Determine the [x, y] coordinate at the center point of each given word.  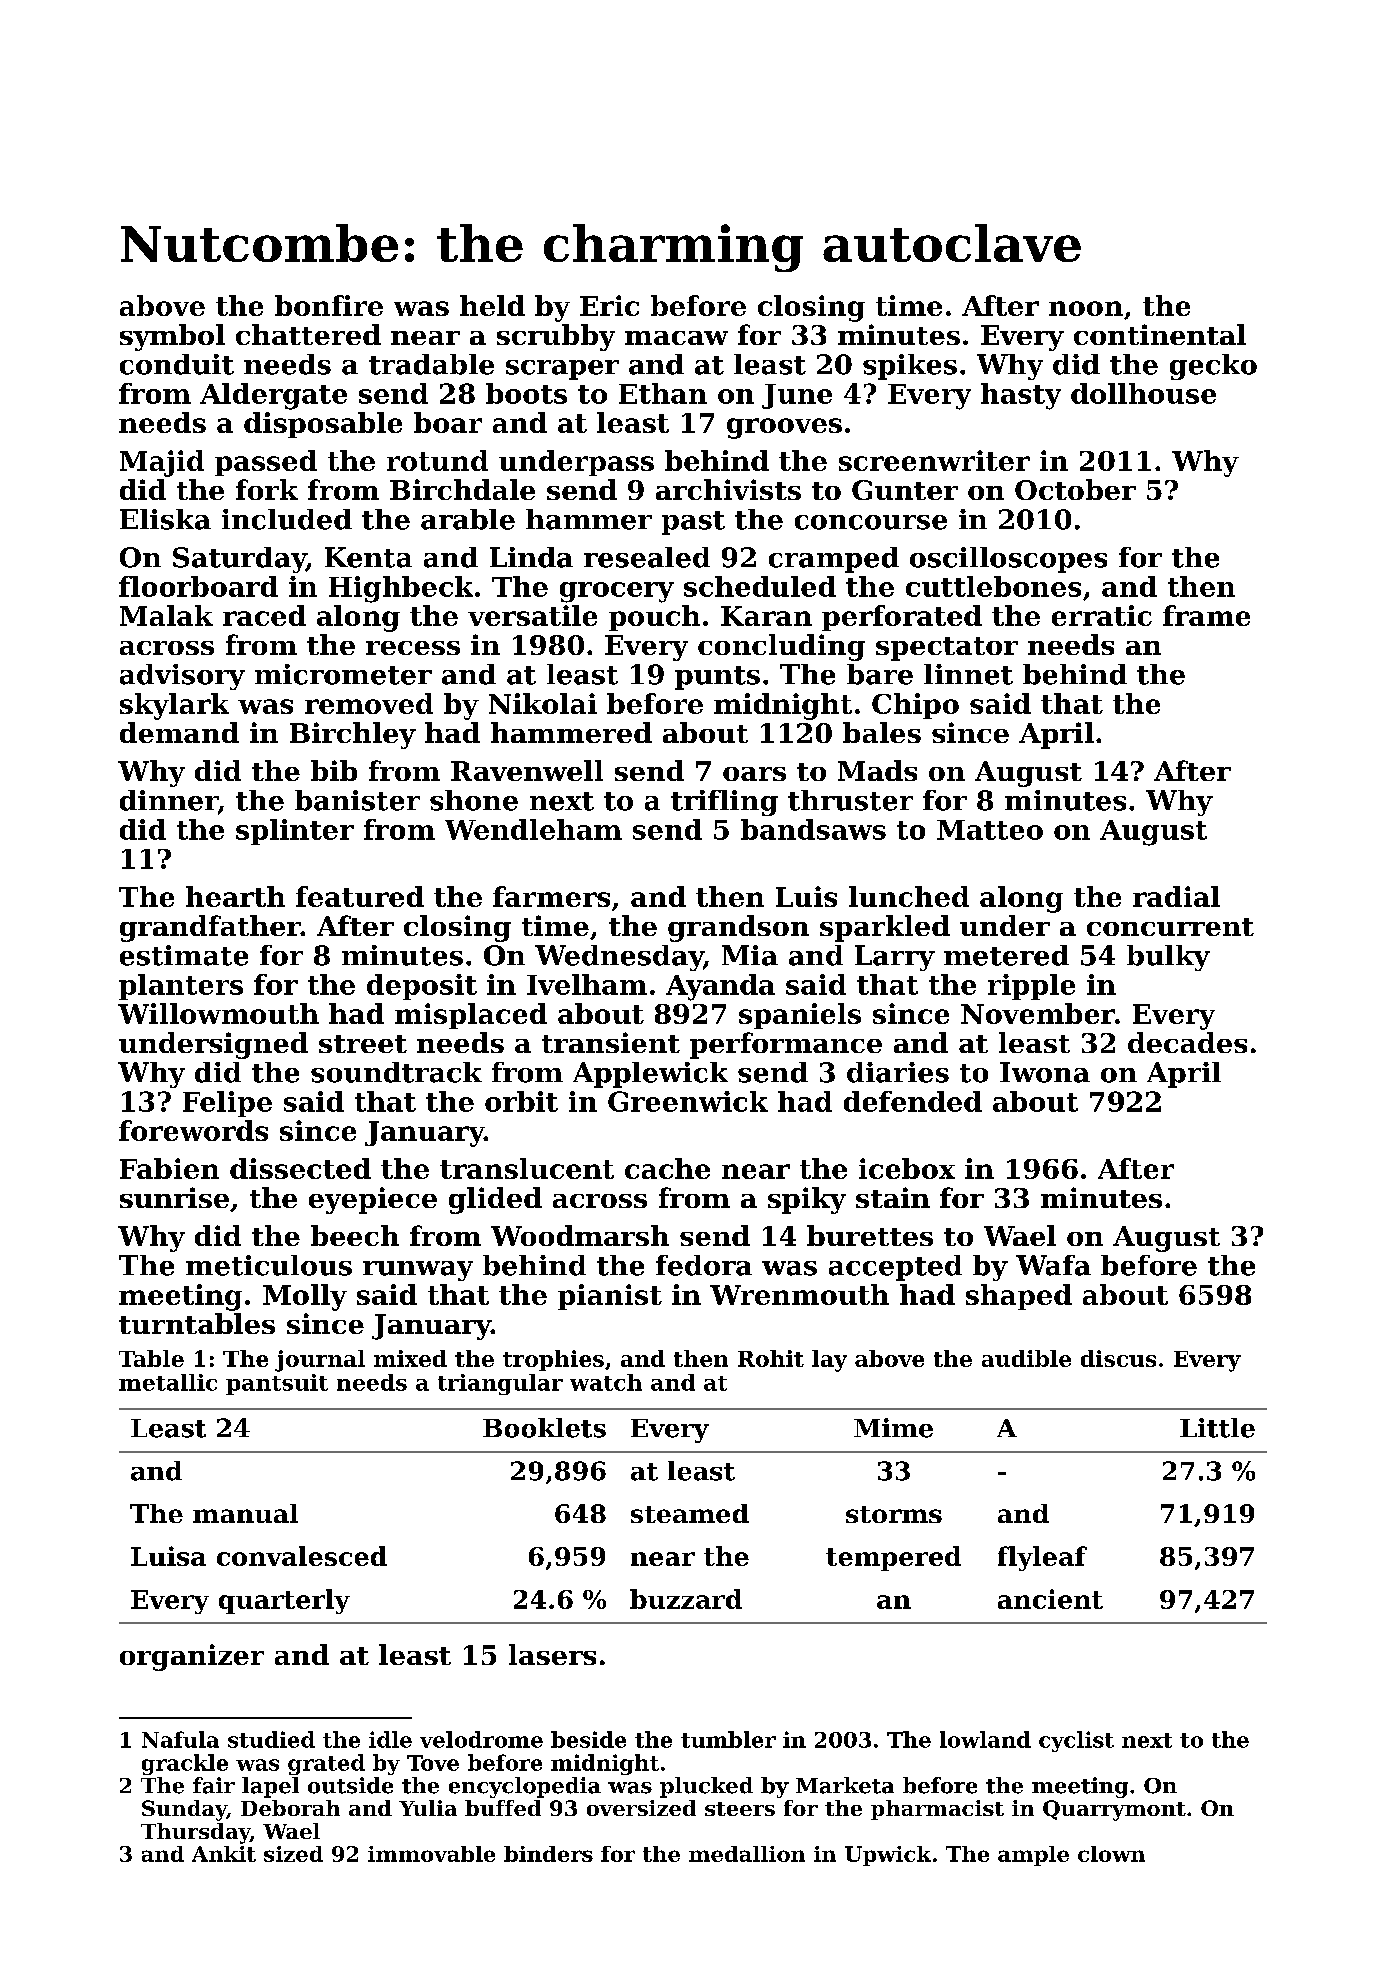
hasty [1021, 396]
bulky [1168, 958]
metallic [168, 1382]
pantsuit [277, 1384]
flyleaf [1042, 1558]
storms [894, 1514]
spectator [947, 649]
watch [606, 1382]
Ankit [224, 1854]
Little [1217, 1428]
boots [526, 393]
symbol [172, 337]
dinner [169, 800]
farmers [551, 896]
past [693, 523]
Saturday [239, 560]
